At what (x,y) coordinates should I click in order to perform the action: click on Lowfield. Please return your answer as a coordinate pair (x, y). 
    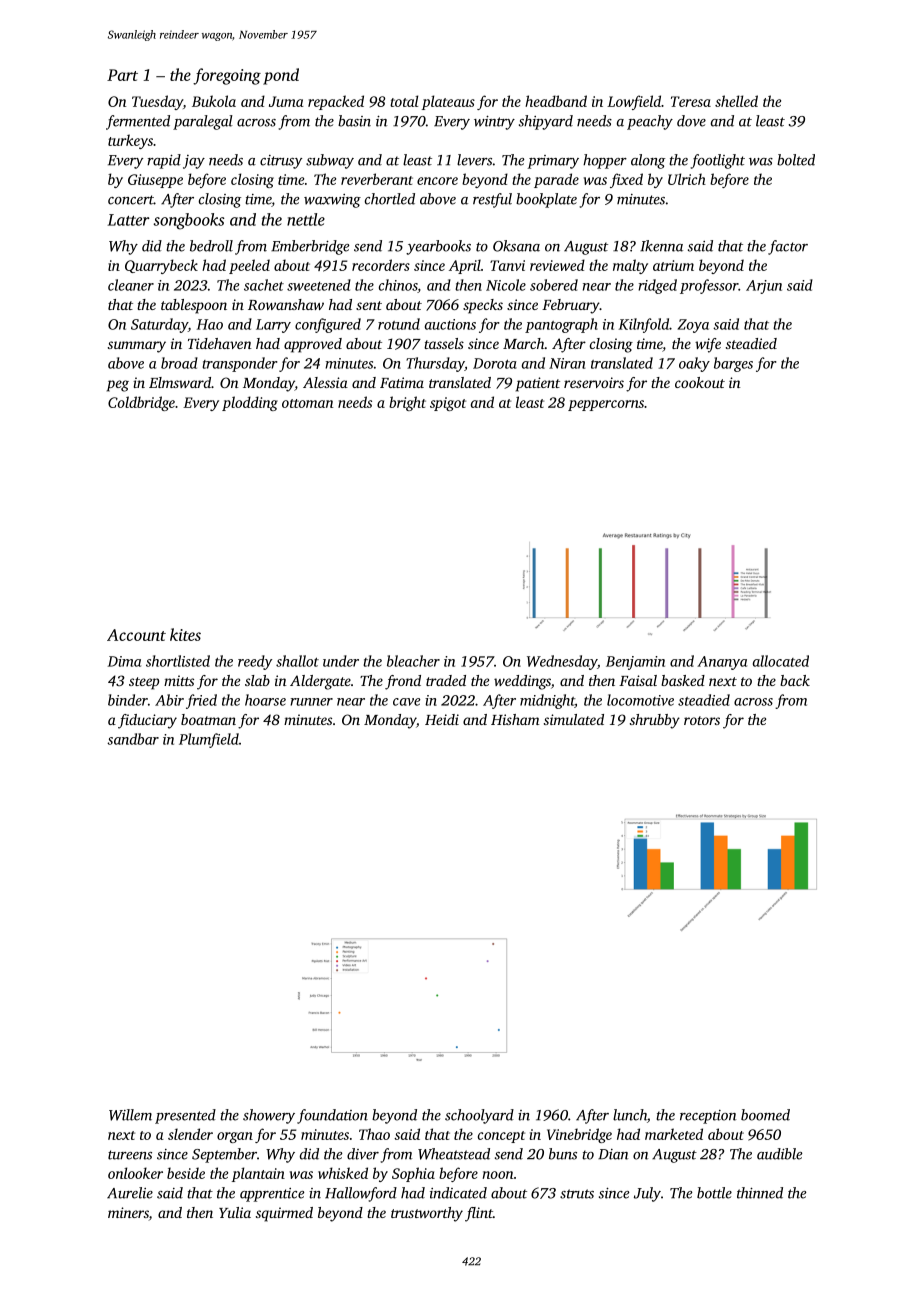
    Looking at the image, I should click on (634, 102).
